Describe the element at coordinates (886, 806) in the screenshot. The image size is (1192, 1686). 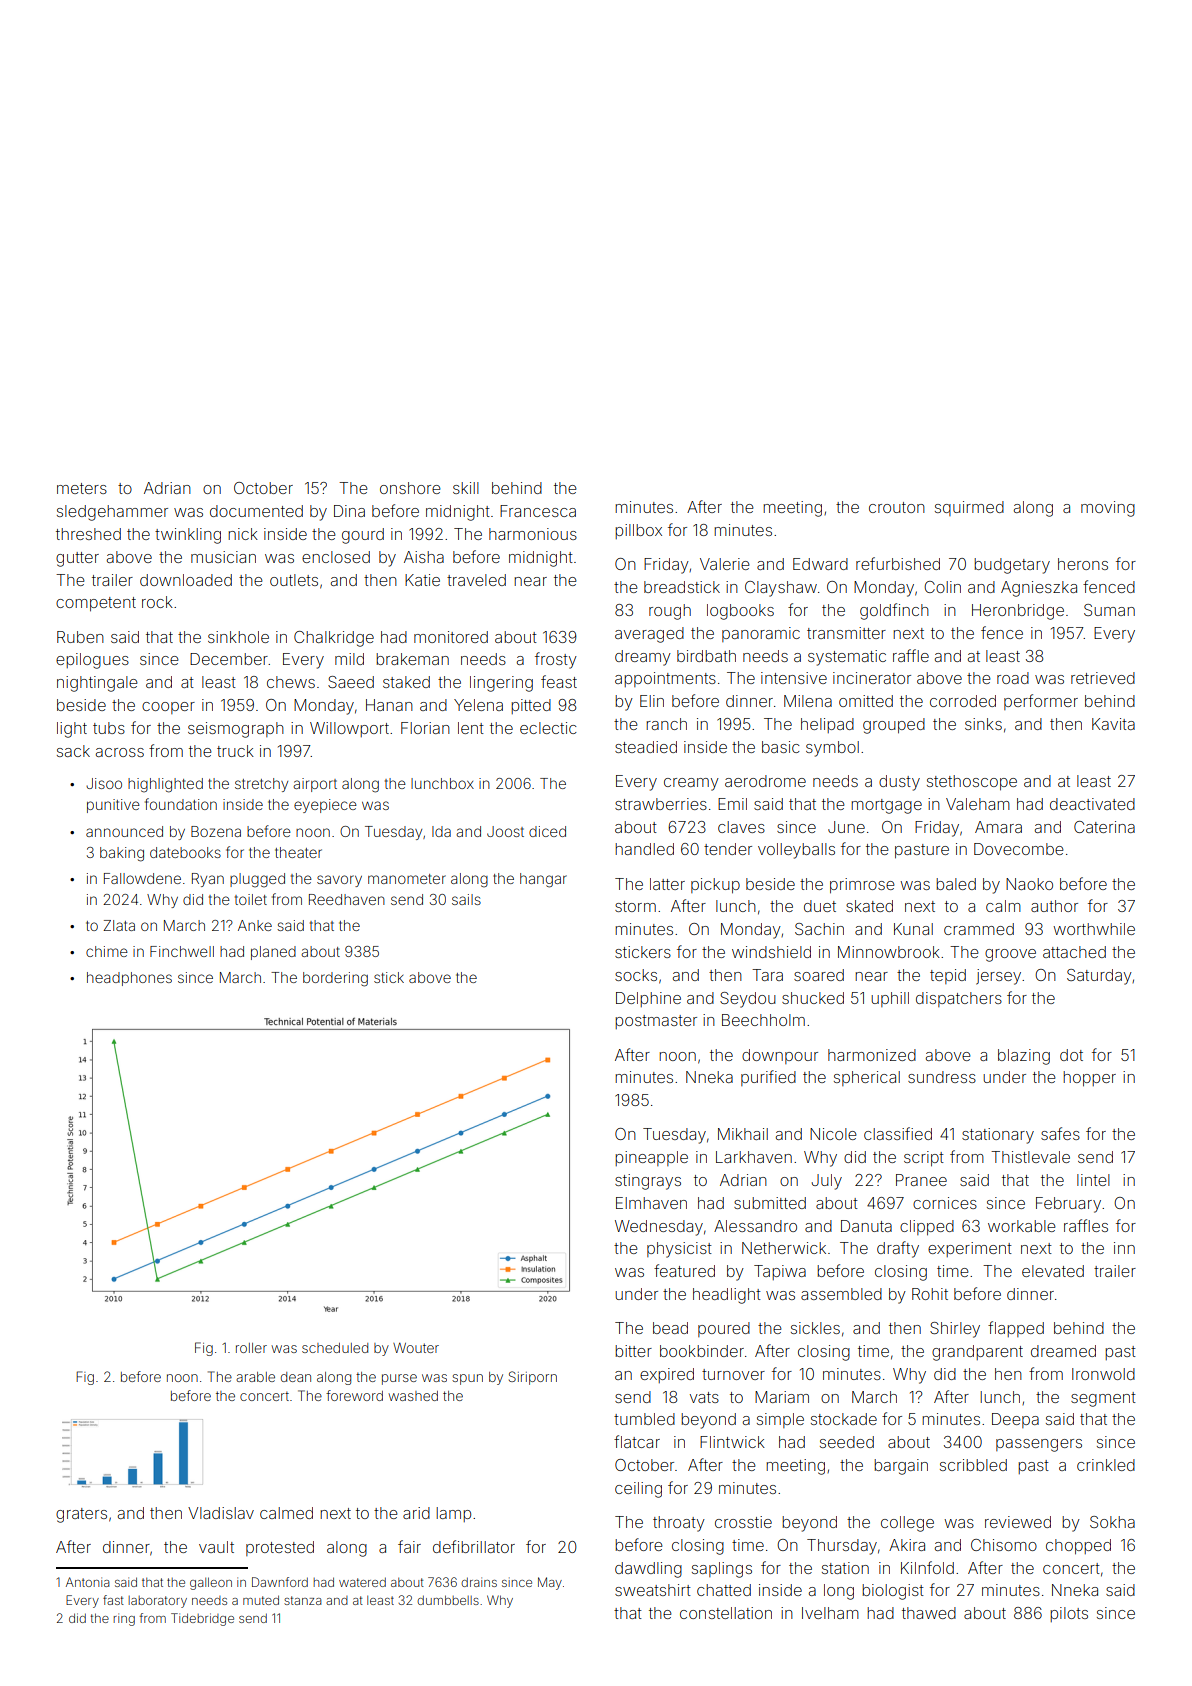
I see `mortgage` at that location.
